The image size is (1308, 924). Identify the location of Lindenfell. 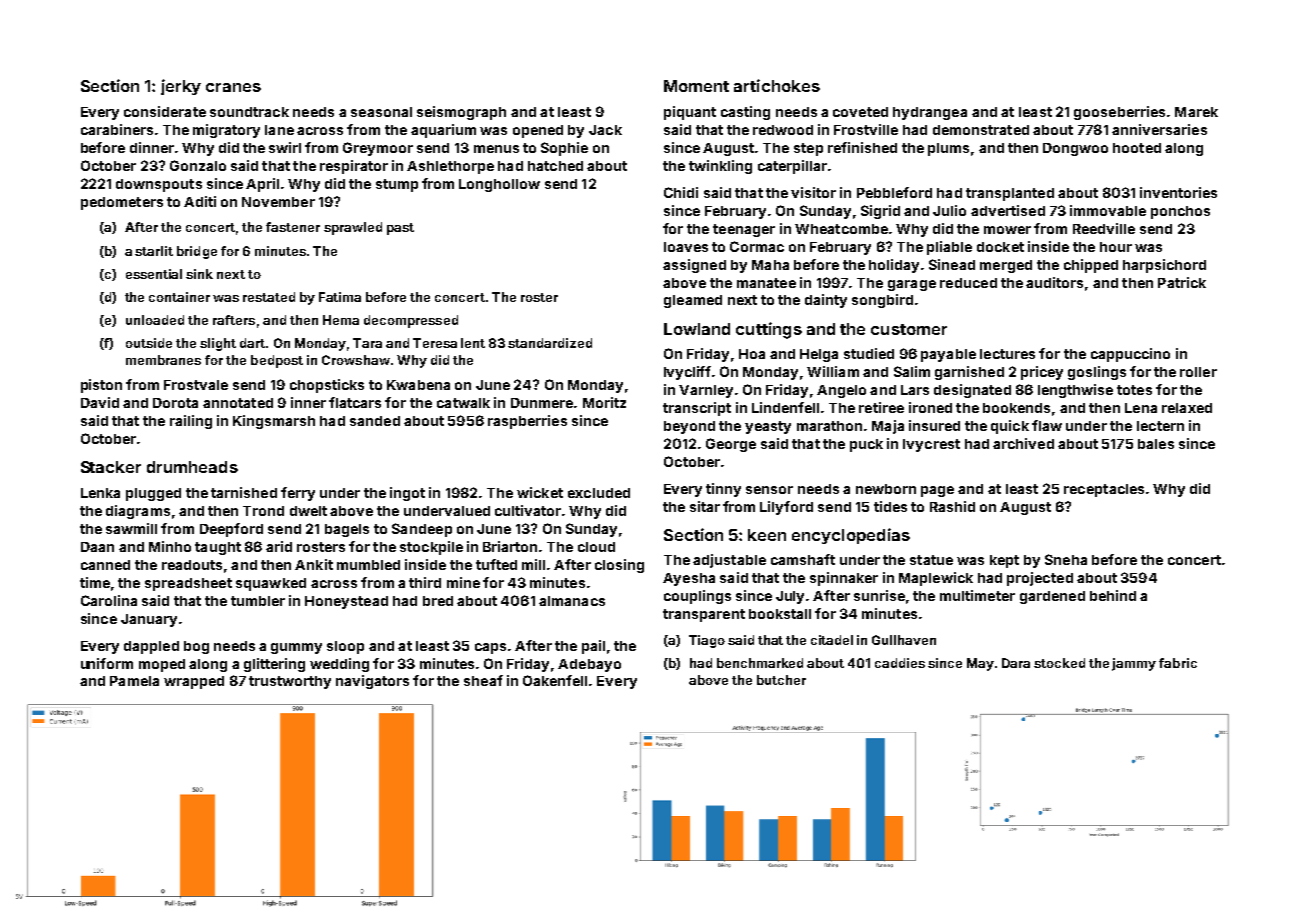
(785, 407).
